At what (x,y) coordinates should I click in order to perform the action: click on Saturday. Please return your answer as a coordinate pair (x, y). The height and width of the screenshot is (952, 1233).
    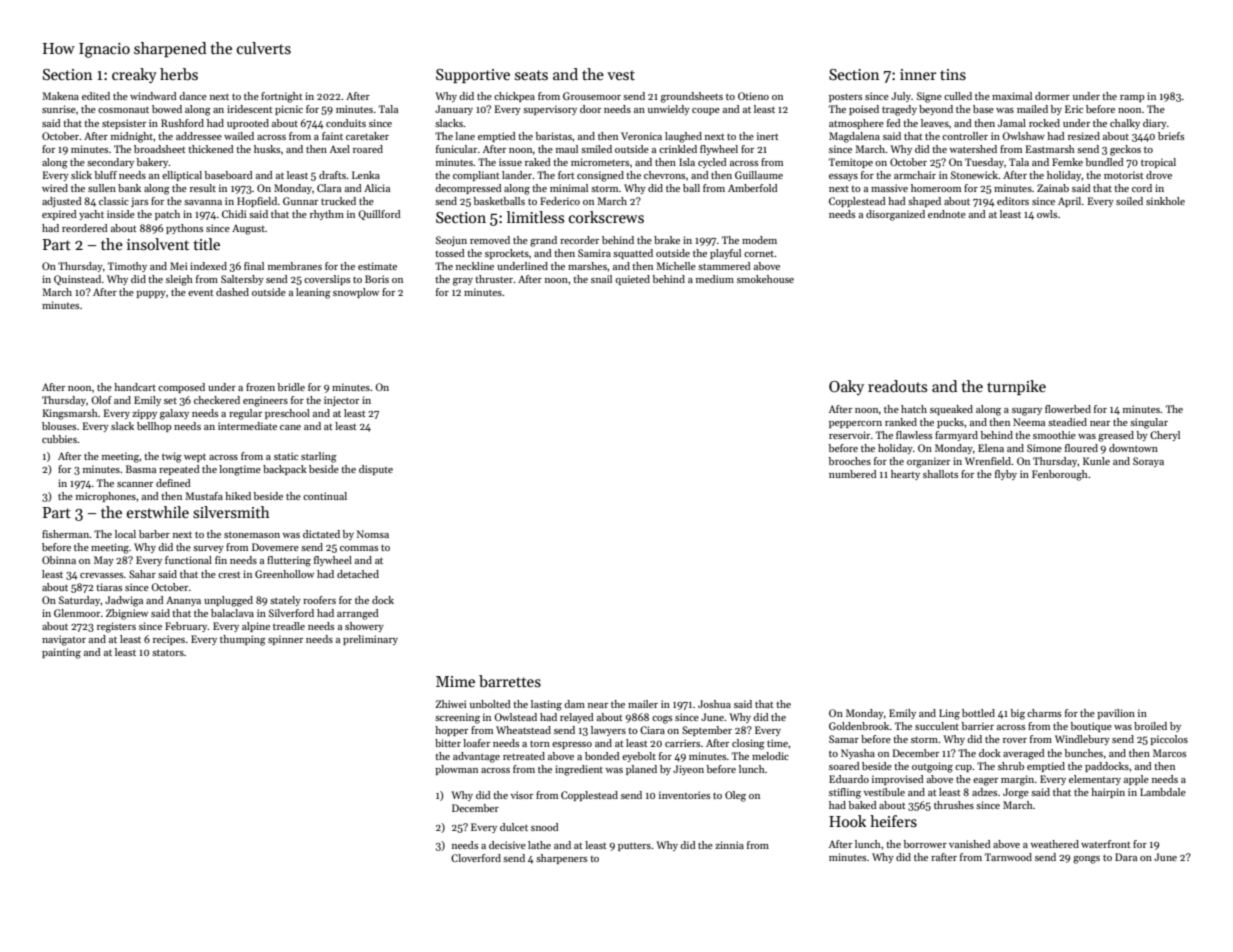
    Looking at the image, I should click on (80, 601).
